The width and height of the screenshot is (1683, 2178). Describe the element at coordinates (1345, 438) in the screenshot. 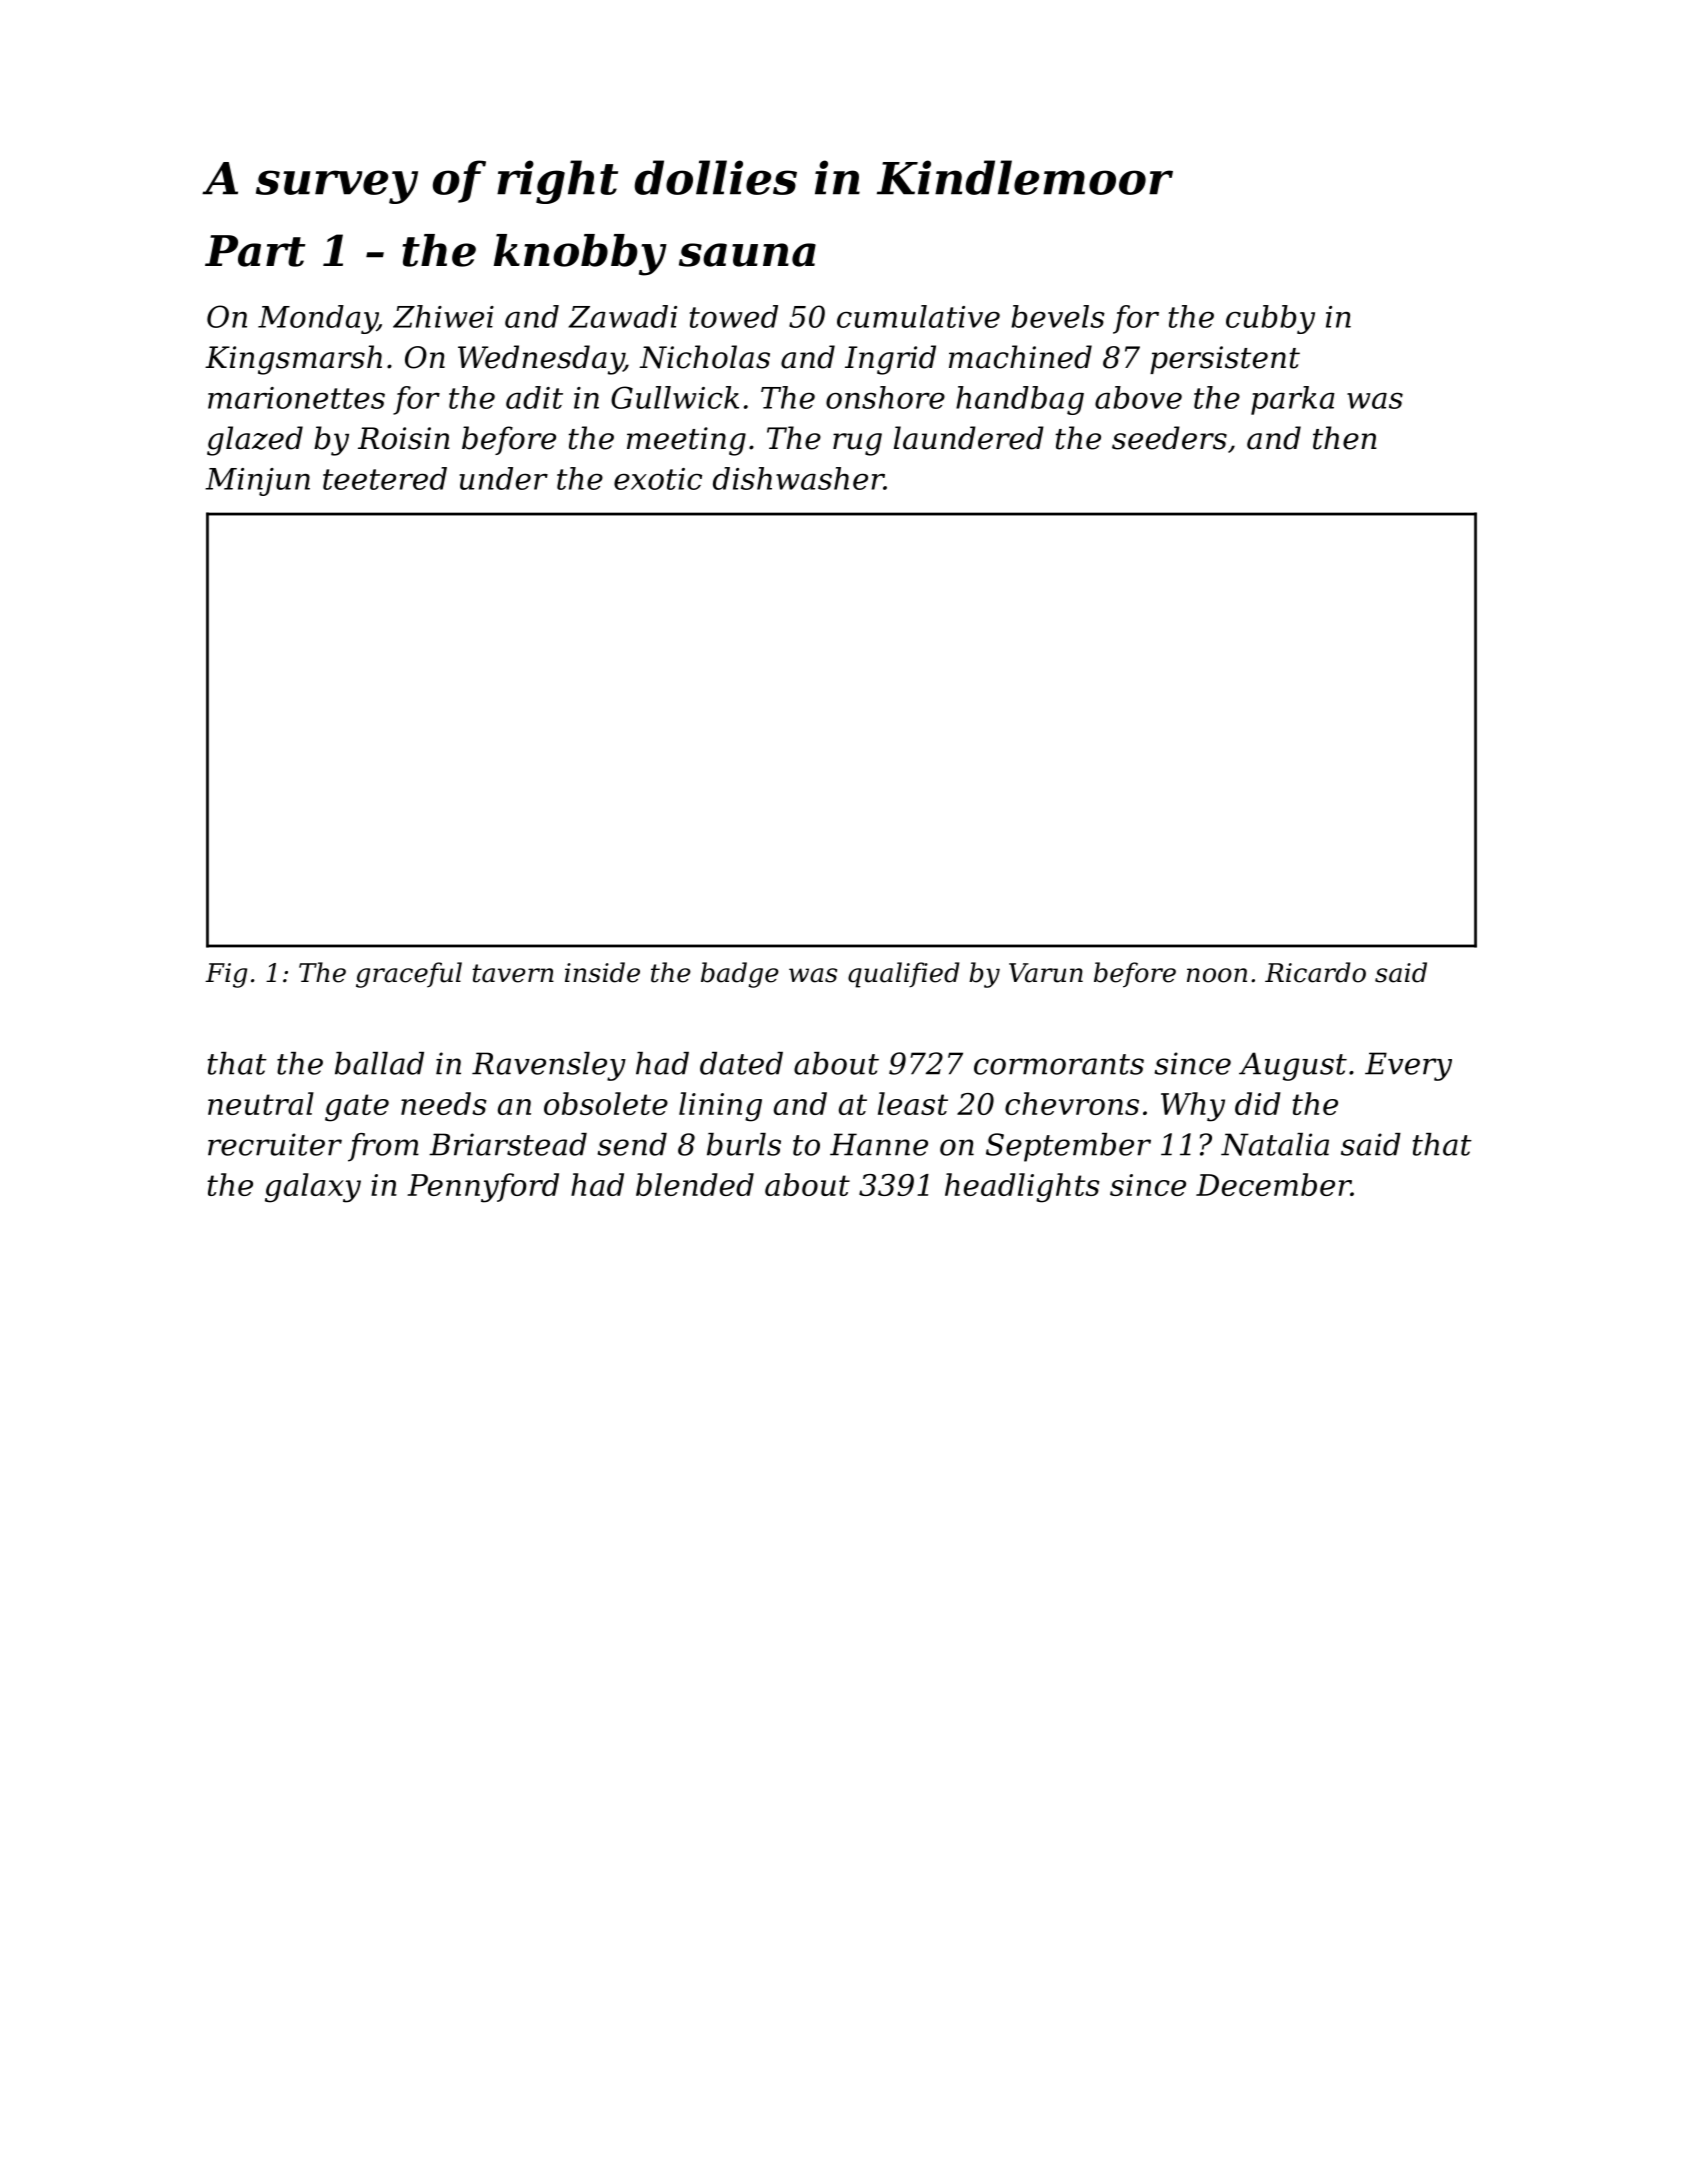

I see `then` at that location.
